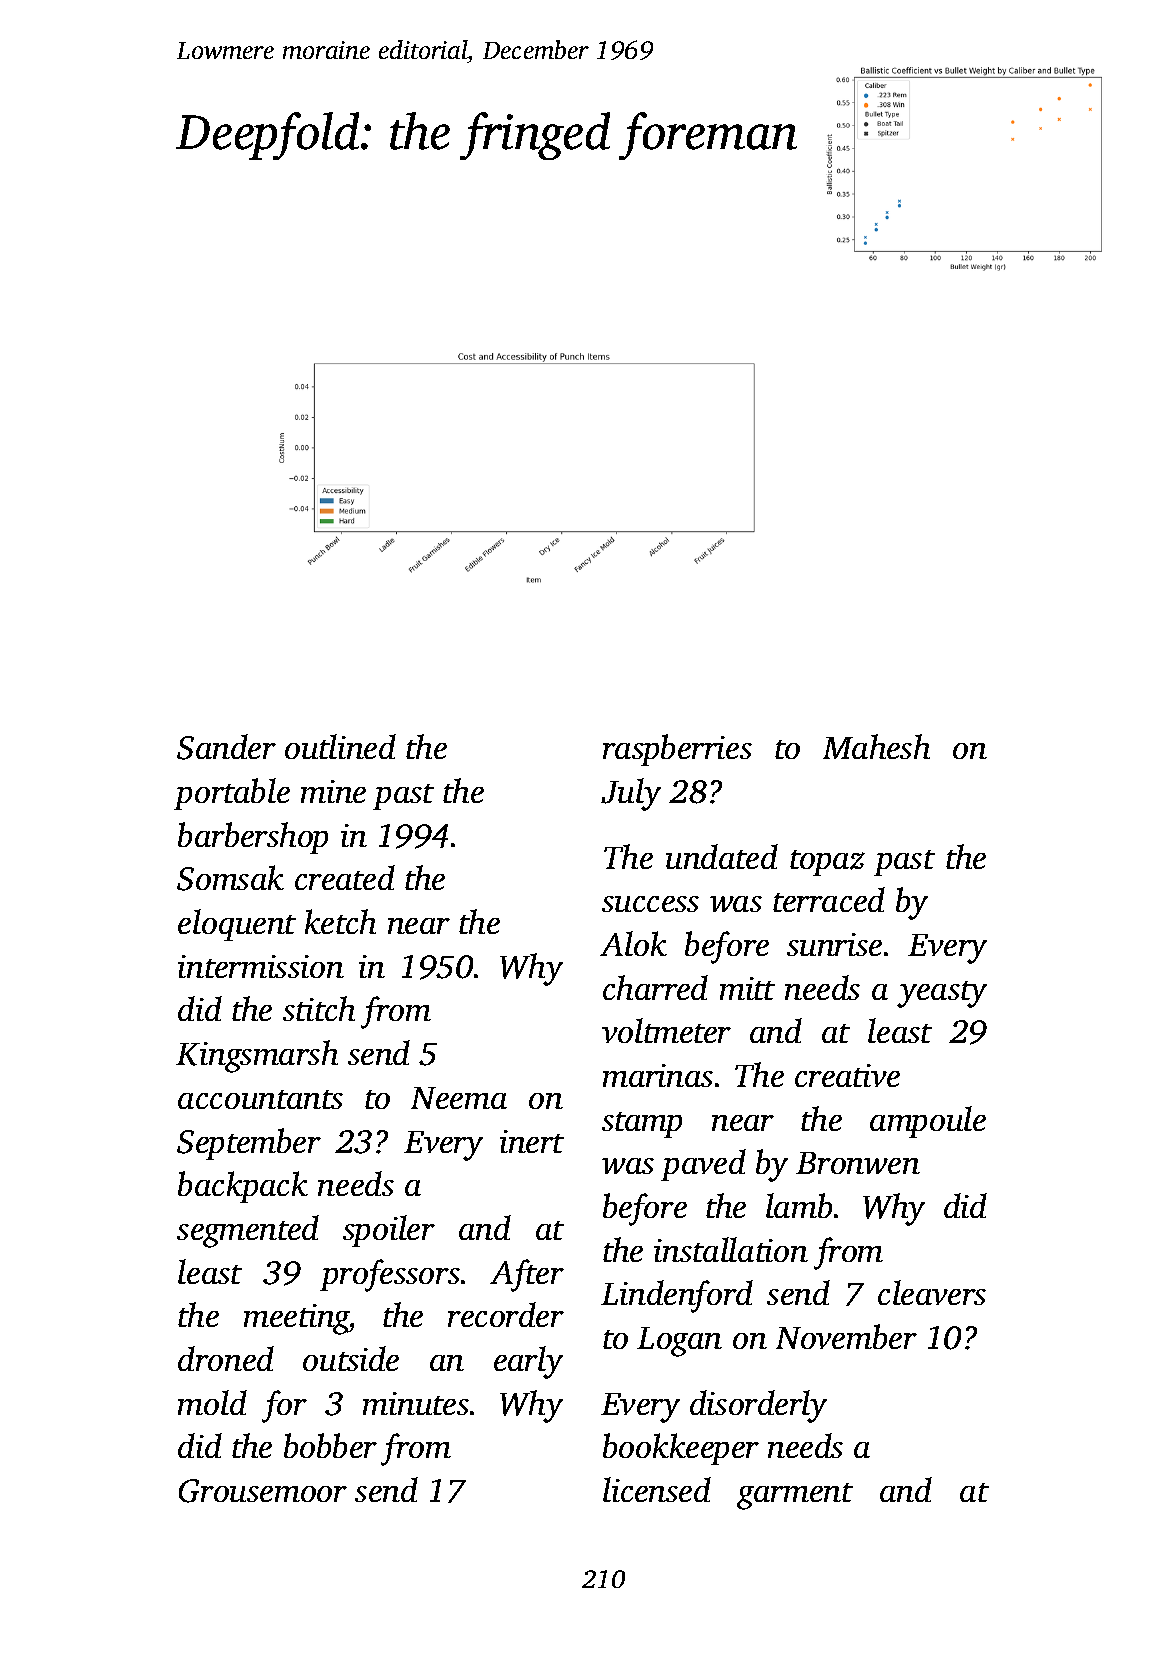 This screenshot has width=1165, height=1654. What do you see at coordinates (876, 746) in the screenshot?
I see `Mahesh` at bounding box center [876, 746].
